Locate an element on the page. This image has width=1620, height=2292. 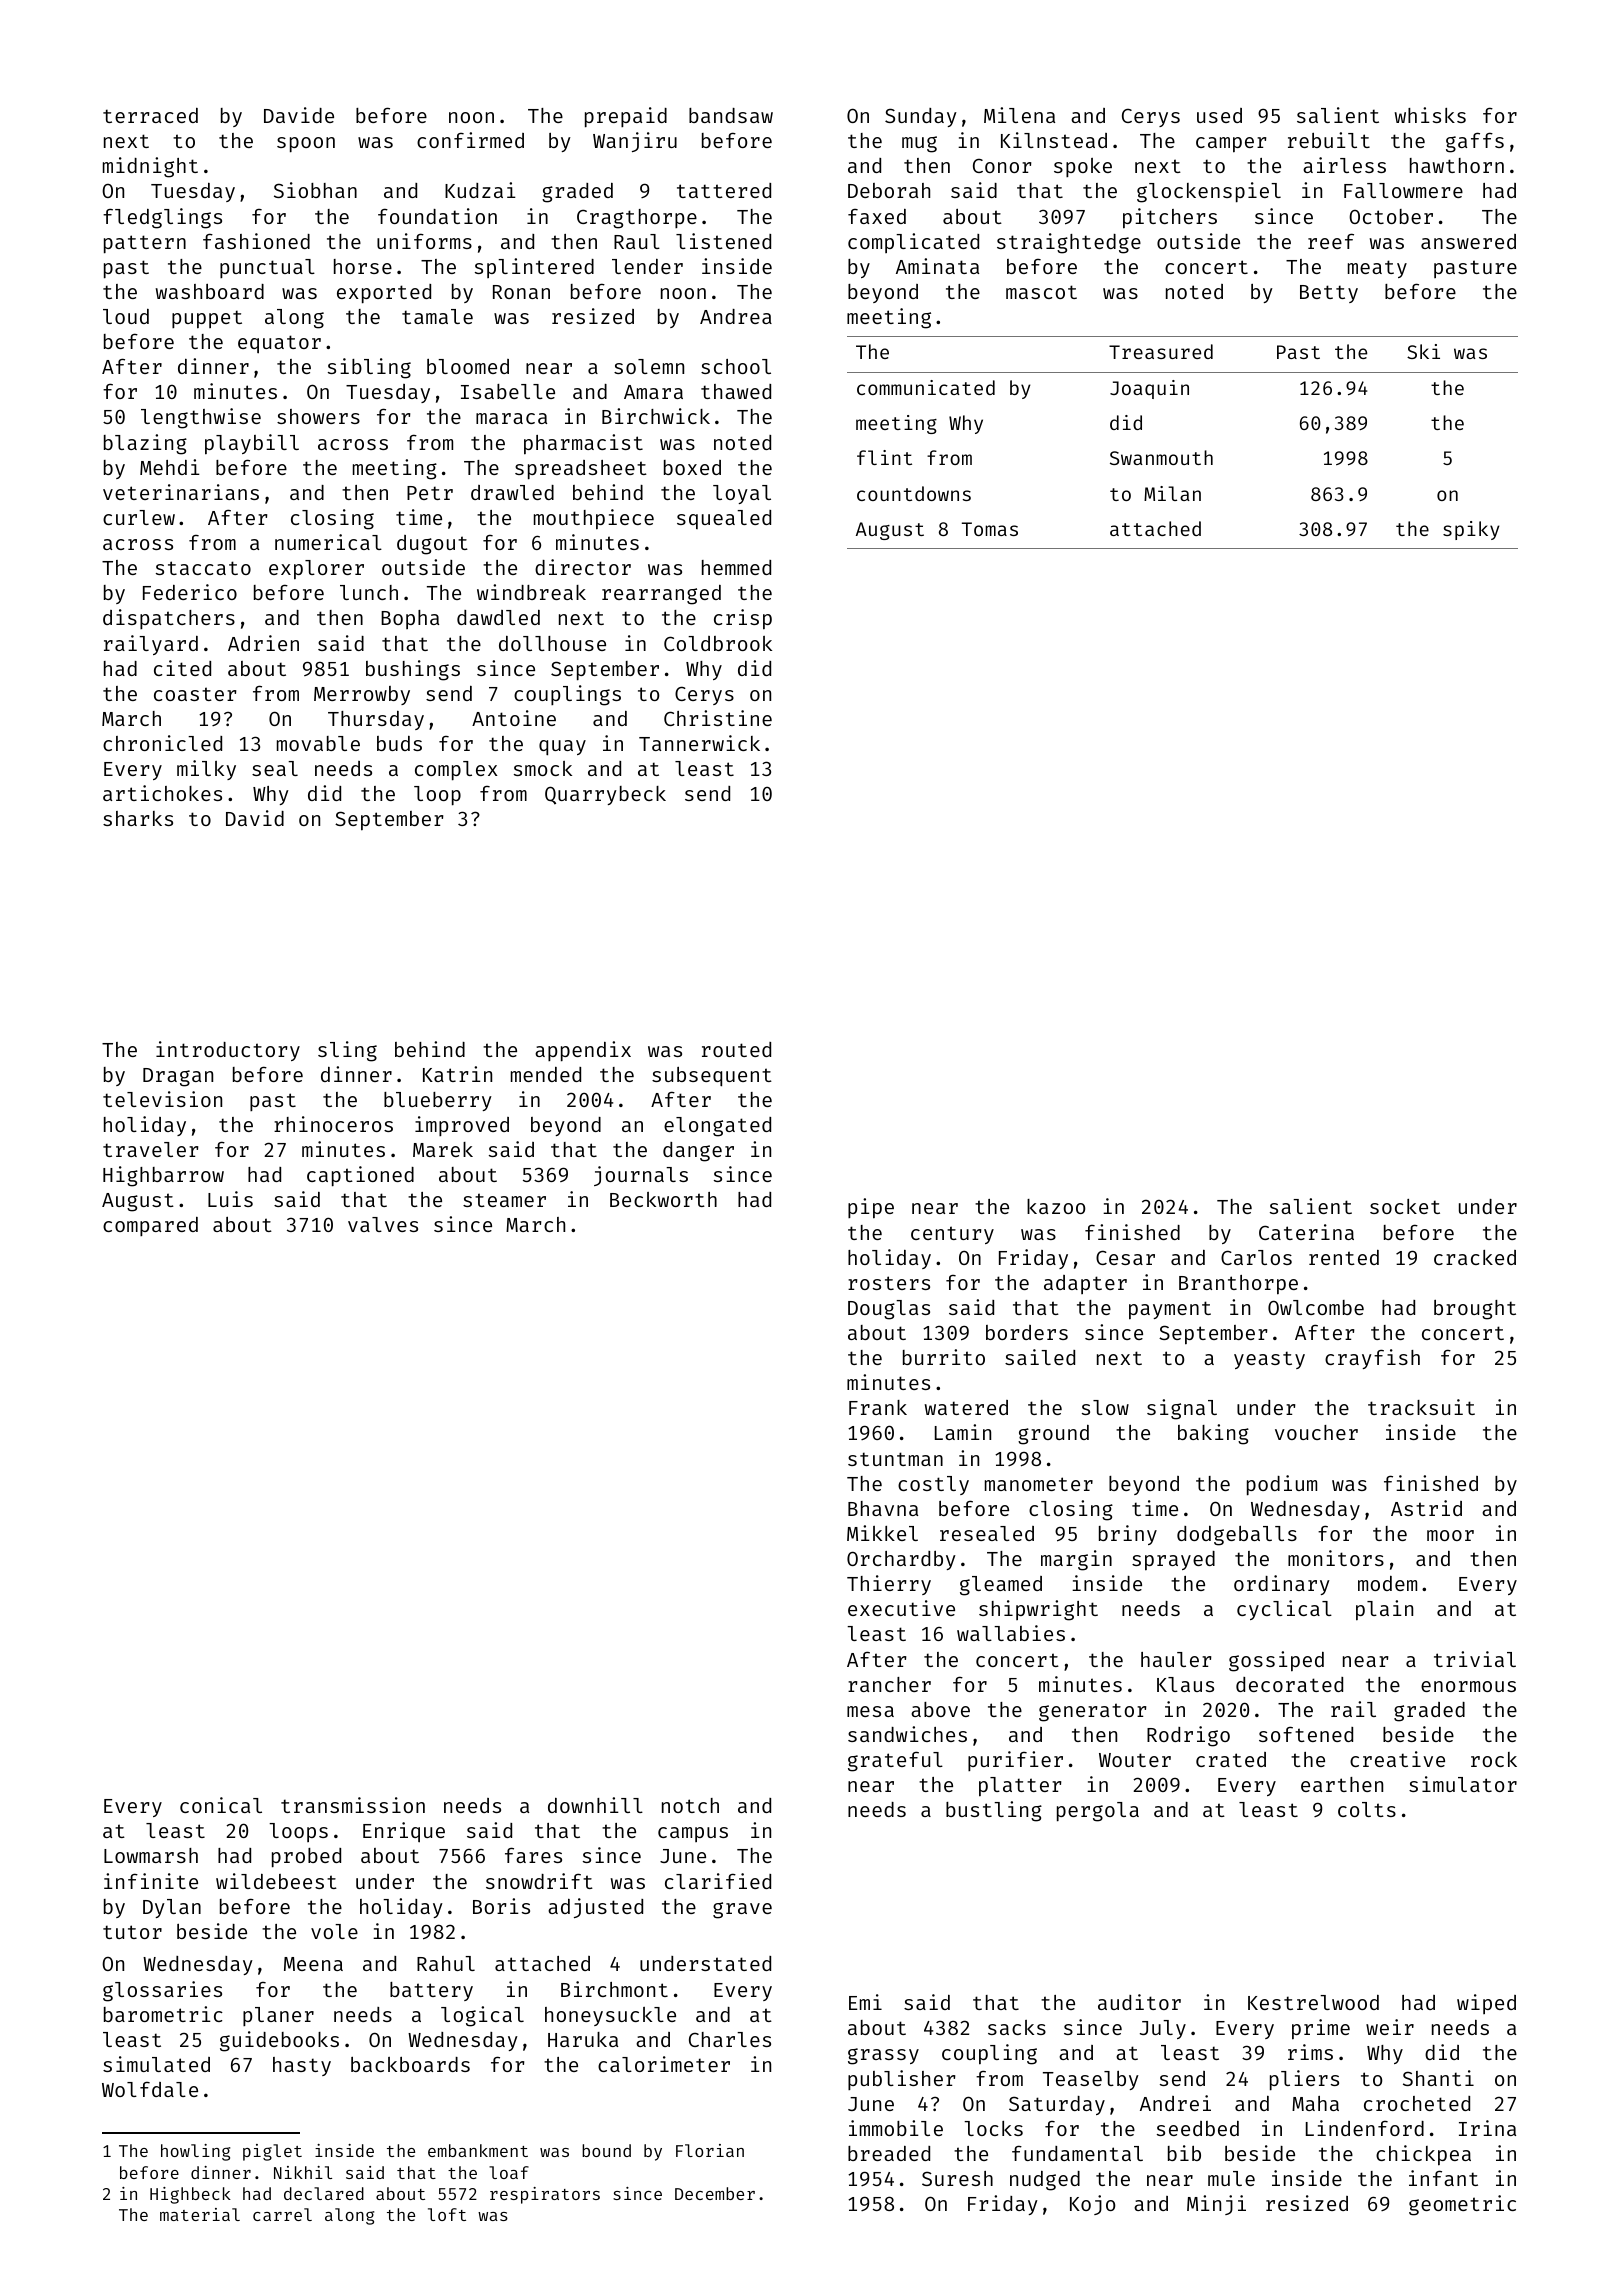
pipe is located at coordinates (871, 1208).
